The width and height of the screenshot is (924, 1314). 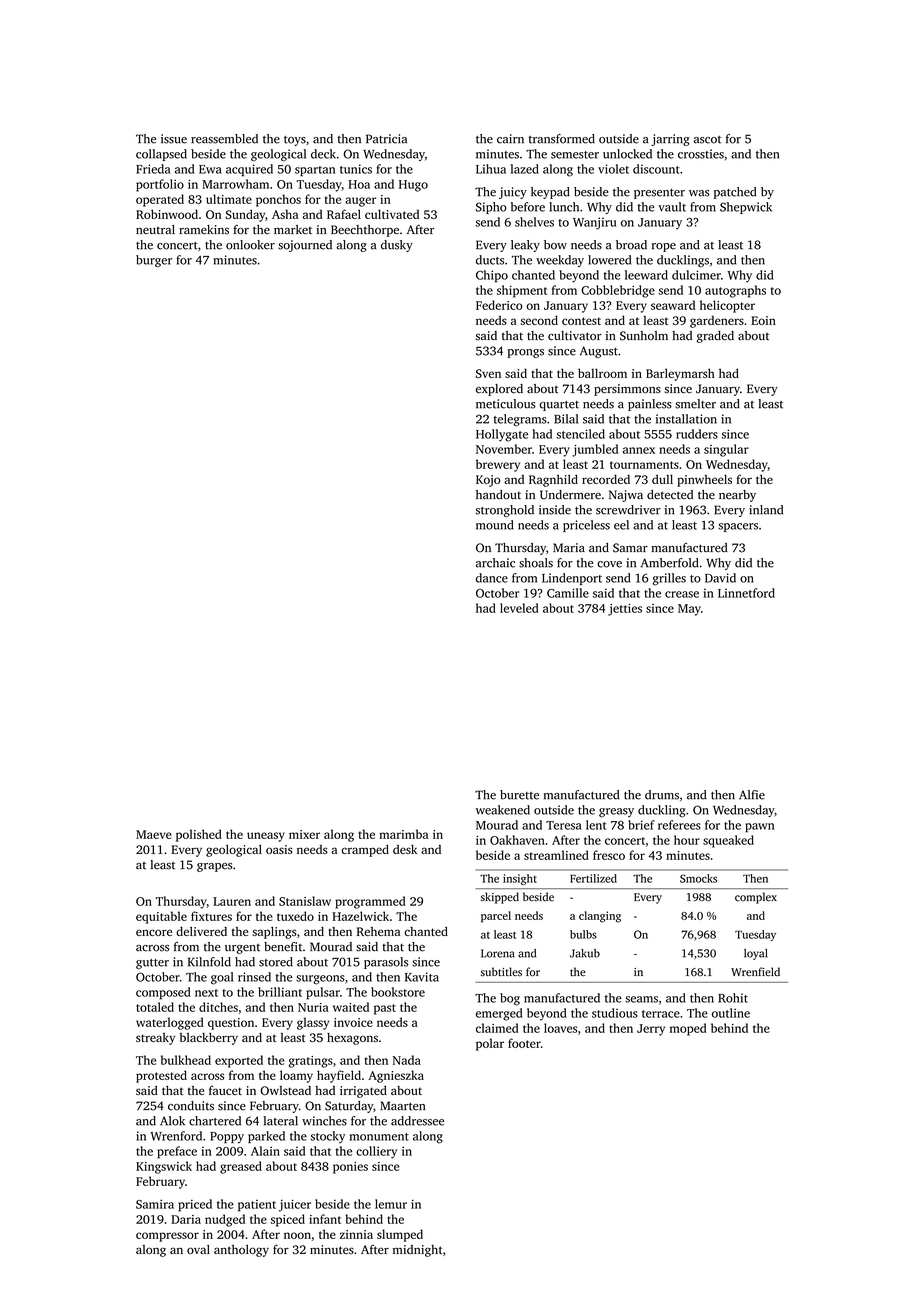 I want to click on dance, so click(x=492, y=578).
